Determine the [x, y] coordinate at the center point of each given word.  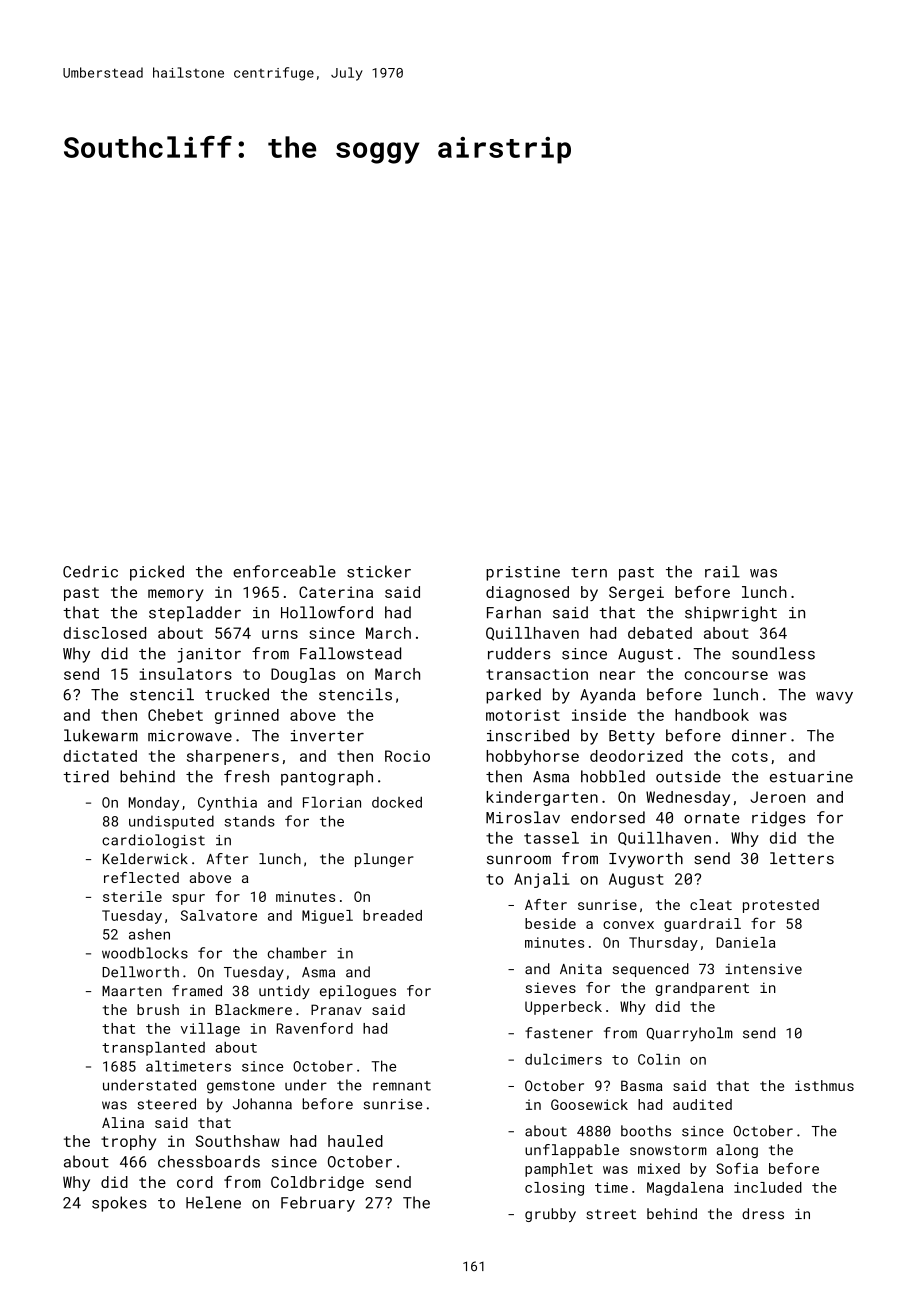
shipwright [731, 614]
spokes [119, 1204]
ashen [149, 934]
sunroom [519, 860]
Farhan [514, 612]
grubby [550, 1215]
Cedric [90, 571]
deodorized [636, 756]
